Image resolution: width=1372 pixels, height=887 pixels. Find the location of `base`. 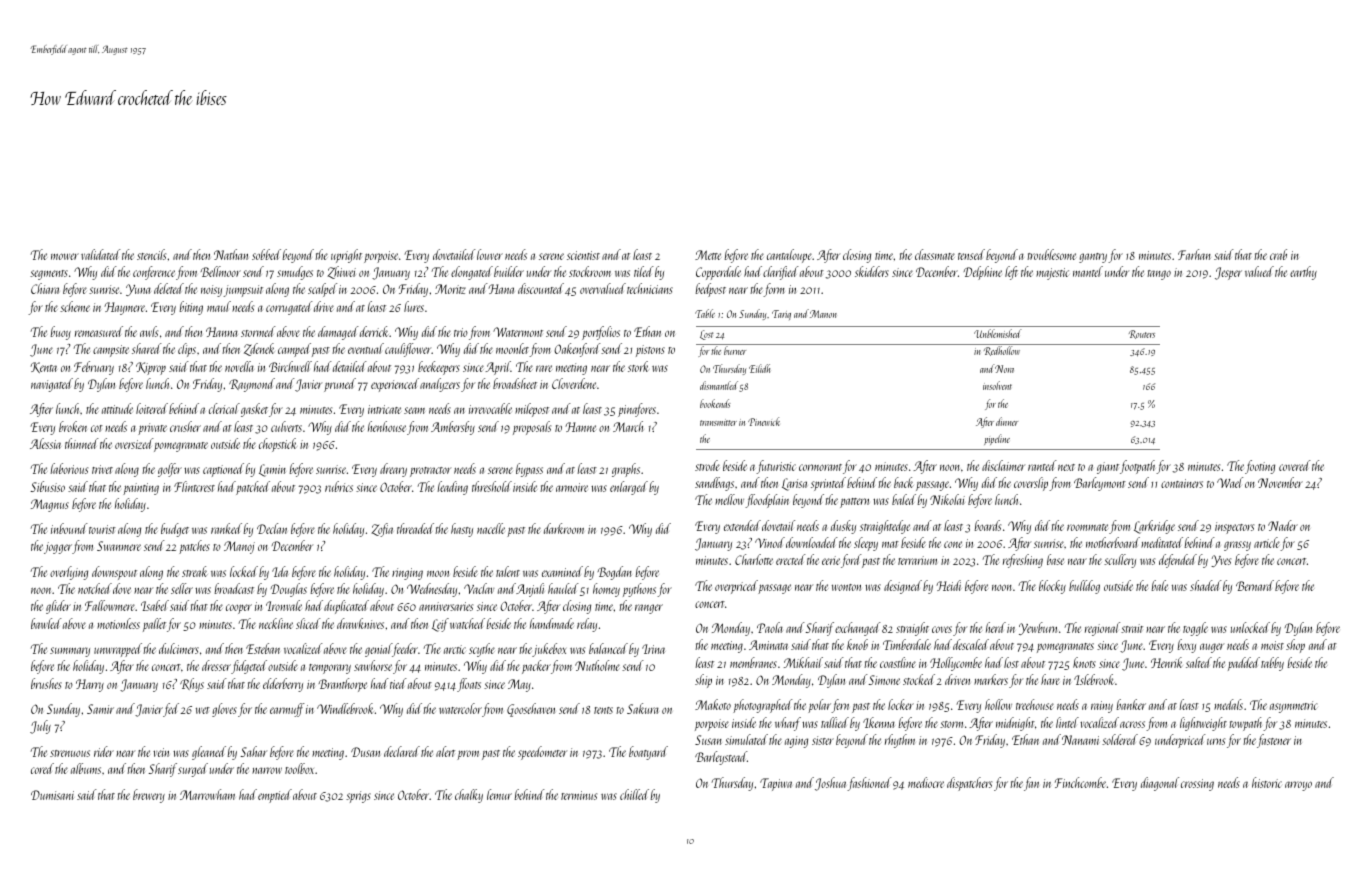

base is located at coordinates (1055, 559).
